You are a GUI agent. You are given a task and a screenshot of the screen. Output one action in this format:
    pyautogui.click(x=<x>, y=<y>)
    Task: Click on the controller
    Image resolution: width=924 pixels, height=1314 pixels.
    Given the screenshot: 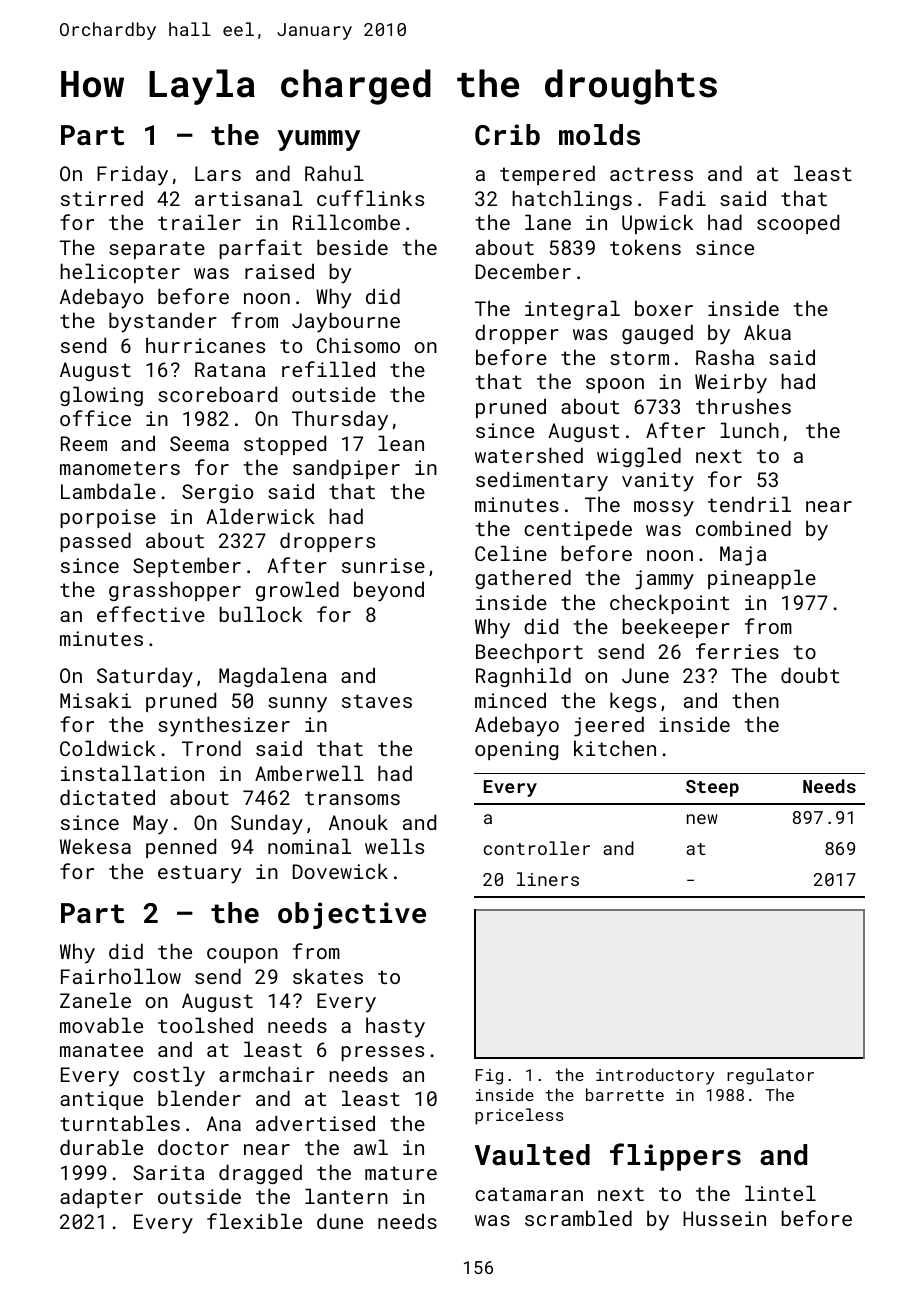 What is the action you would take?
    pyautogui.click(x=537, y=848)
